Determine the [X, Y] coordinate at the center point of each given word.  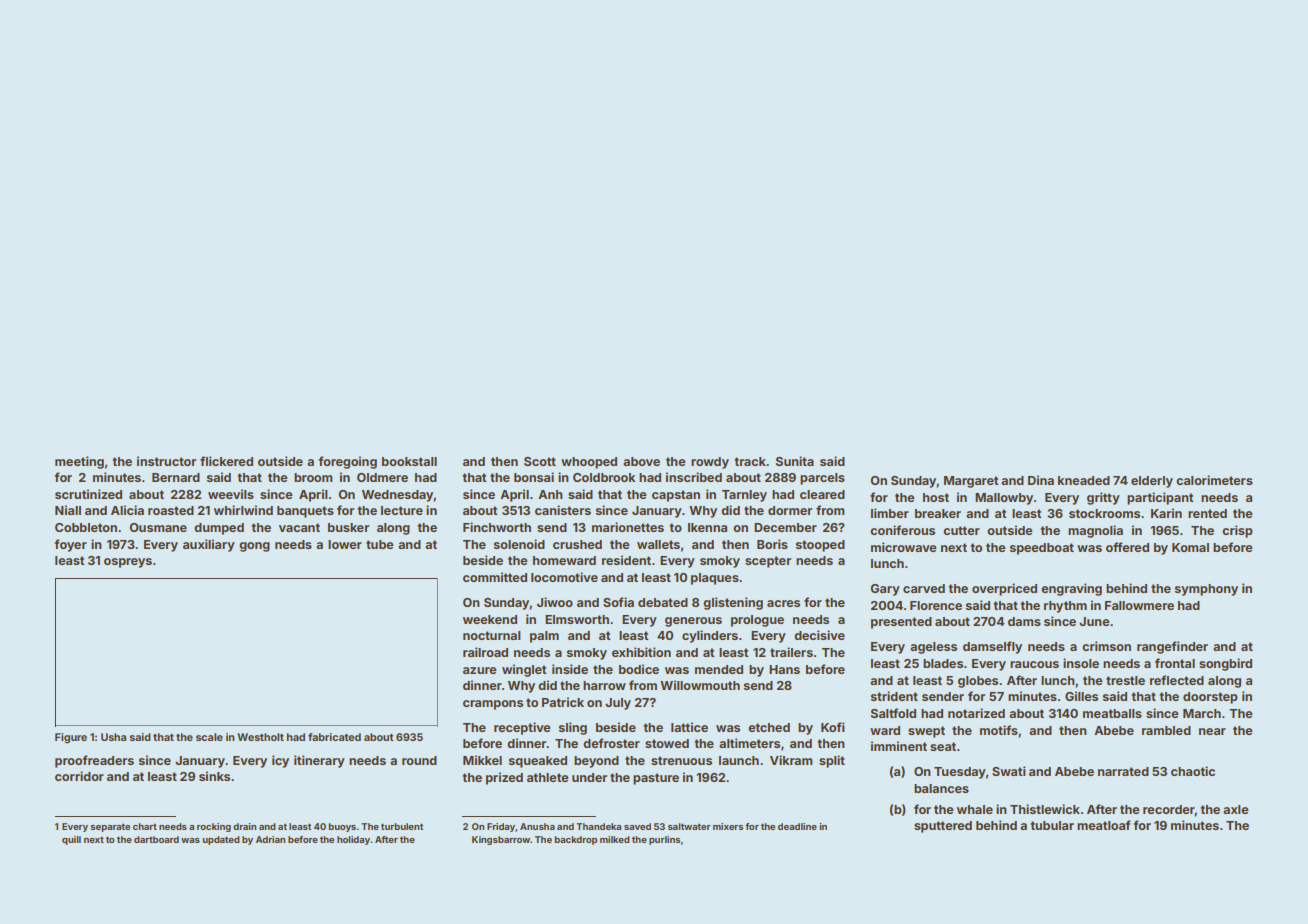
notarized [976, 713]
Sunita [795, 461]
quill [71, 840]
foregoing [347, 462]
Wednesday [398, 496]
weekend [490, 619]
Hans [784, 669]
